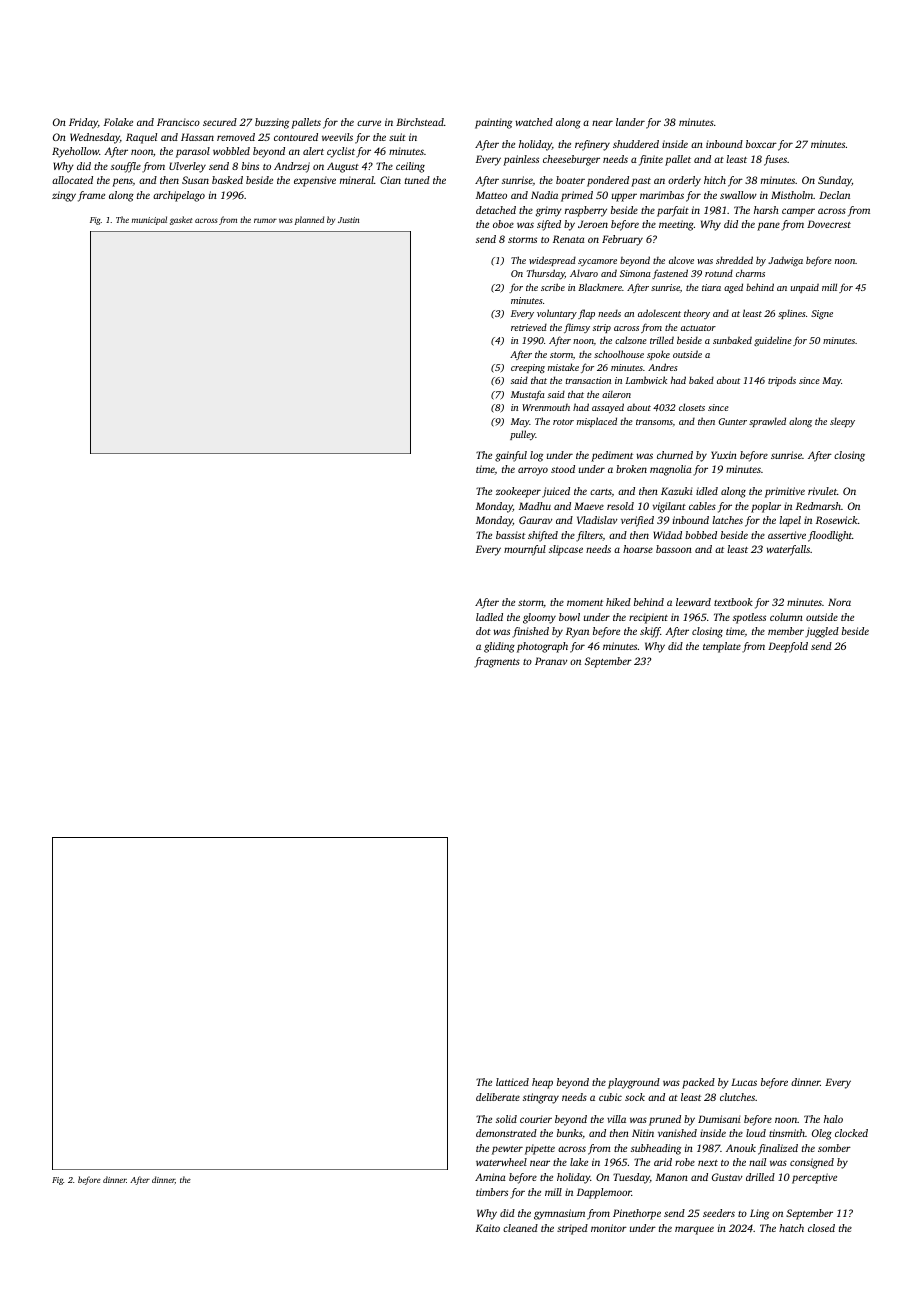 The image size is (924, 1308). What do you see at coordinates (220, 122) in the screenshot?
I see `secured` at bounding box center [220, 122].
